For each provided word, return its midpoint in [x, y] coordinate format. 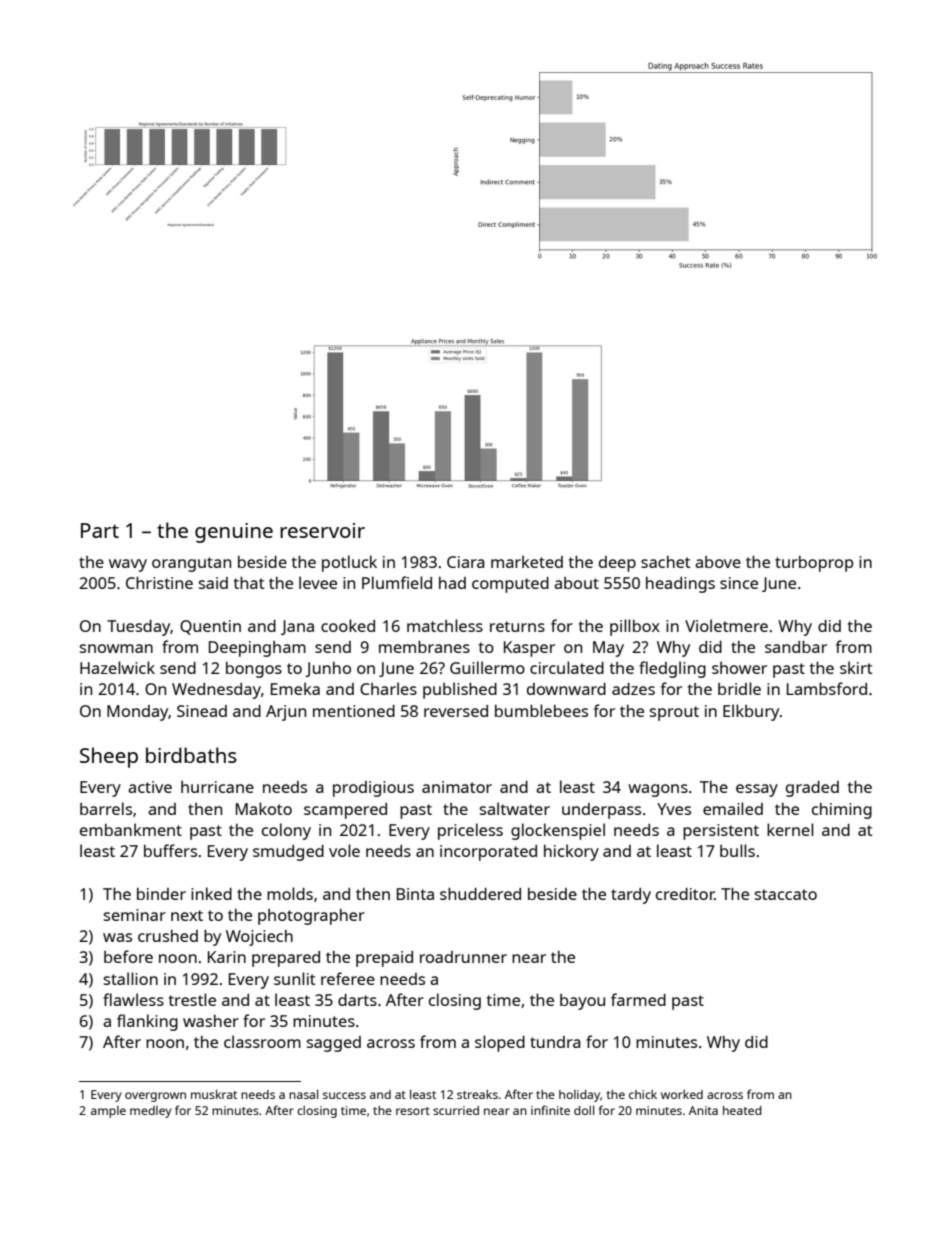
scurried [456, 1110]
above [718, 562]
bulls [737, 850]
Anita [703, 1110]
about [576, 583]
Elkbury [751, 712]
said [213, 583]
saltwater [515, 808]
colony [286, 831]
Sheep [109, 757]
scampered [345, 811]
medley [151, 1112]
